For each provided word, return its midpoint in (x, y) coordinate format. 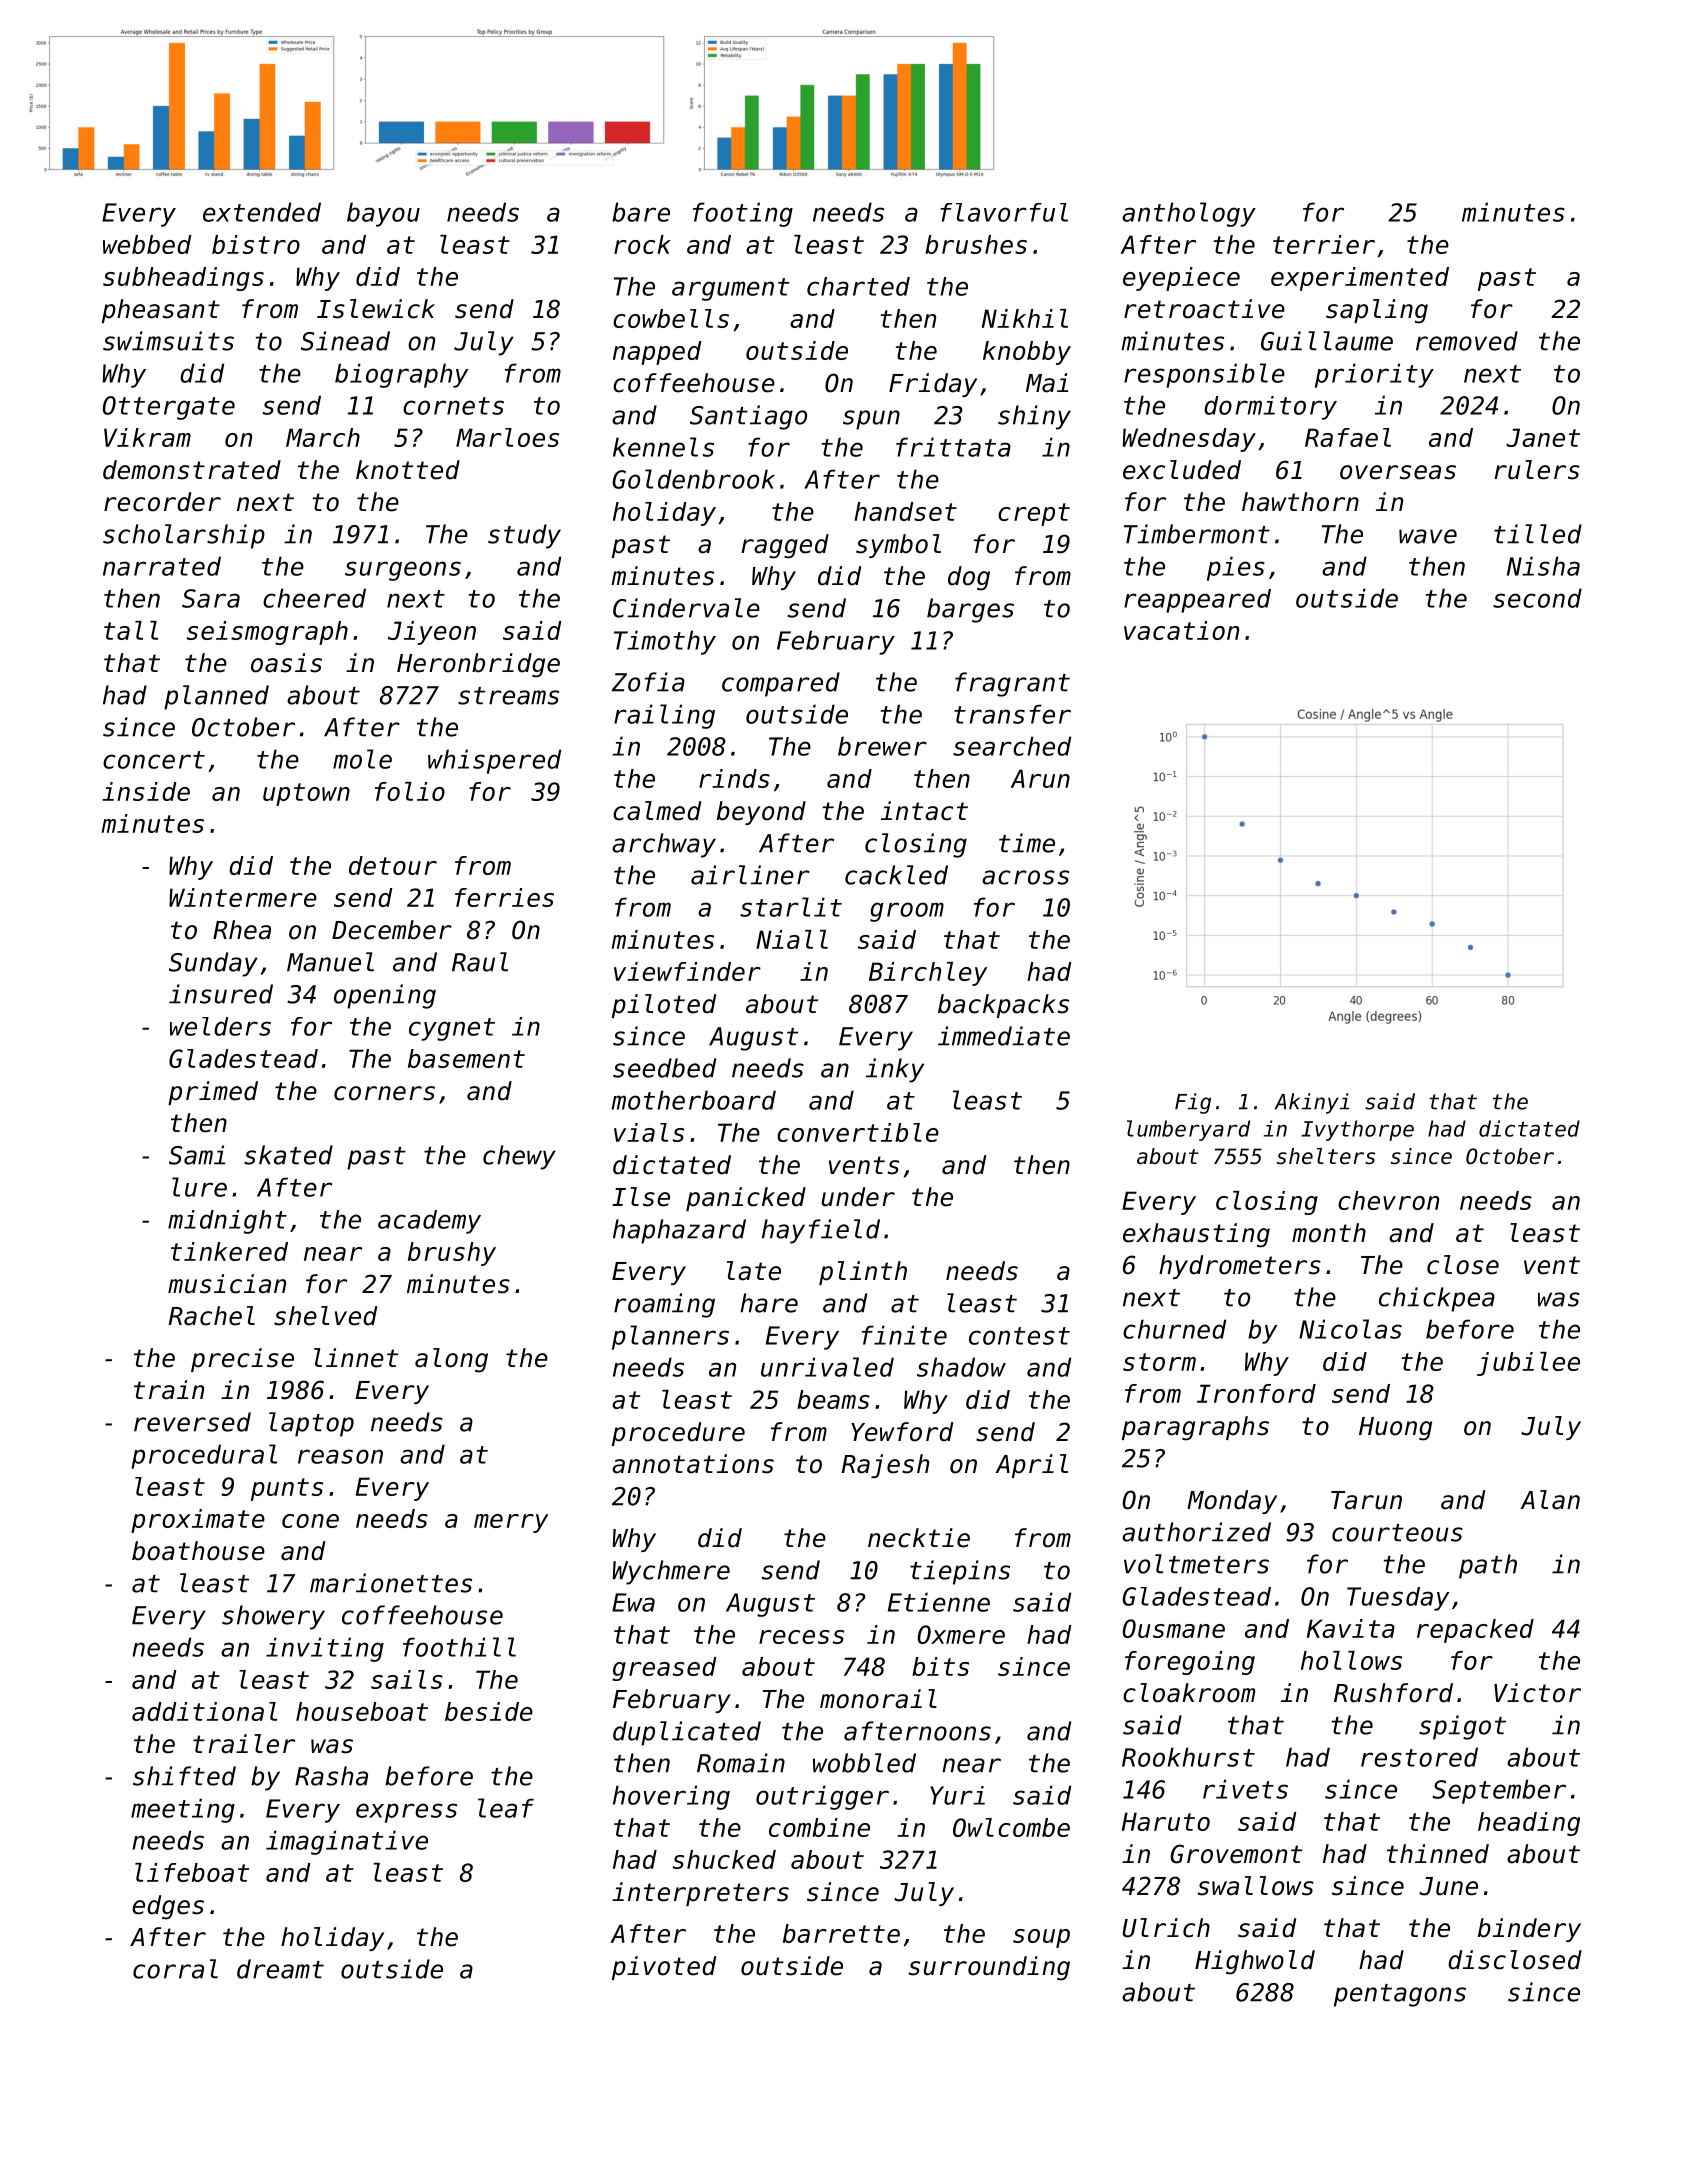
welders (220, 1026)
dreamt (280, 1969)
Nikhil (1025, 318)
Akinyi (1312, 1103)
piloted (664, 1006)
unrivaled (827, 1367)
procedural (204, 1456)
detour (393, 865)
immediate (1004, 1036)
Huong (1395, 1429)
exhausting (1196, 1235)
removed (1467, 341)
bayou (383, 214)
